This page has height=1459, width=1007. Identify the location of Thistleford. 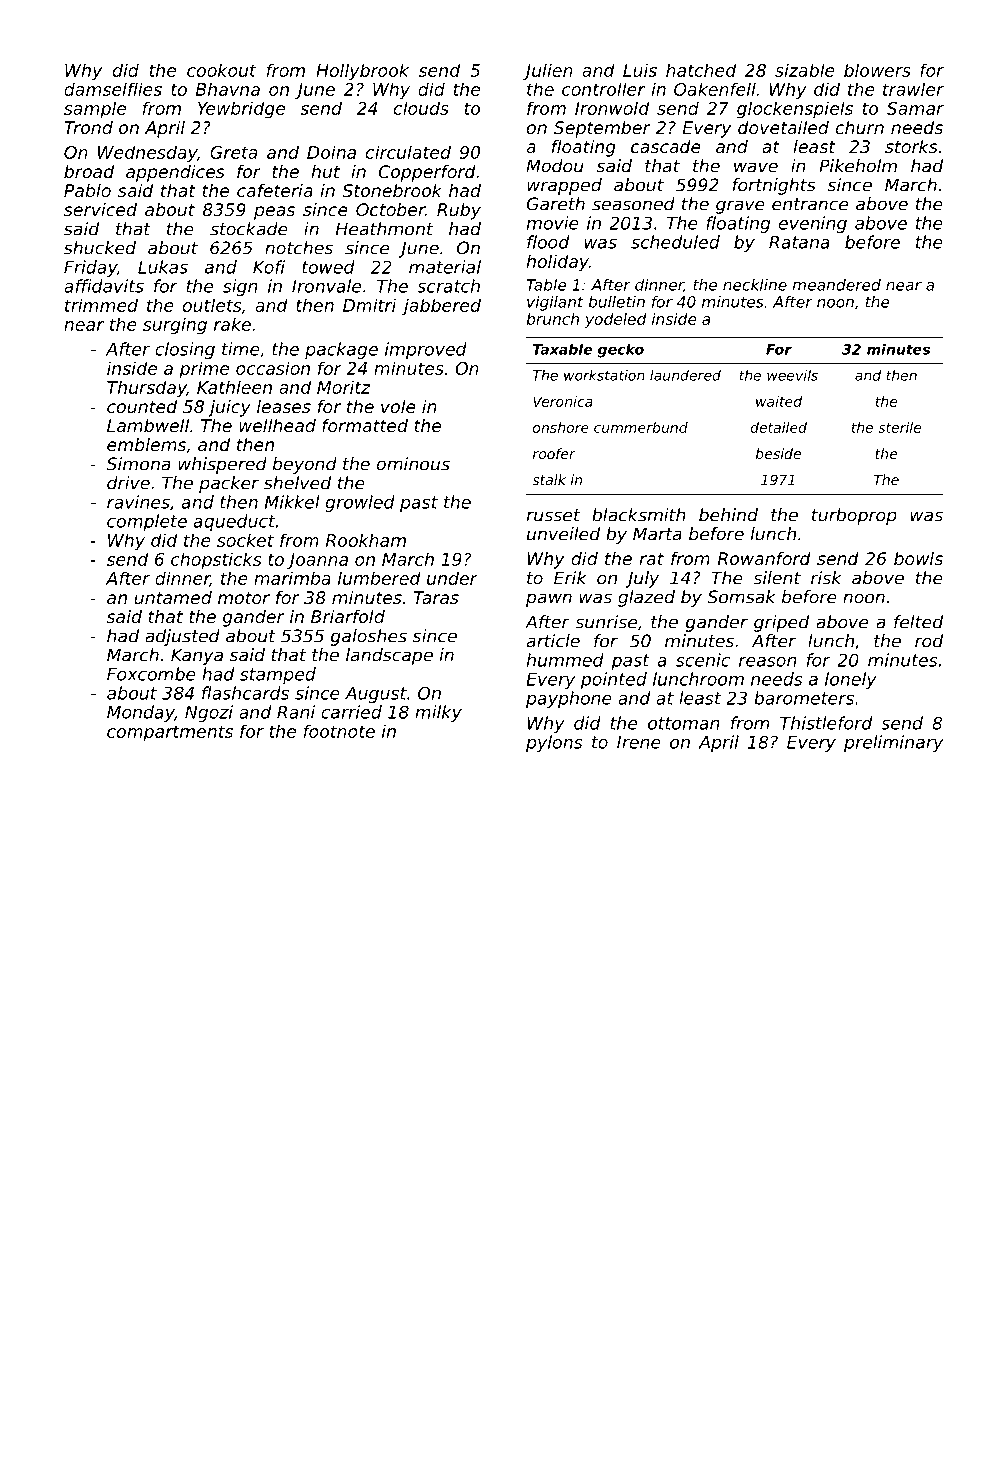
(826, 723).
